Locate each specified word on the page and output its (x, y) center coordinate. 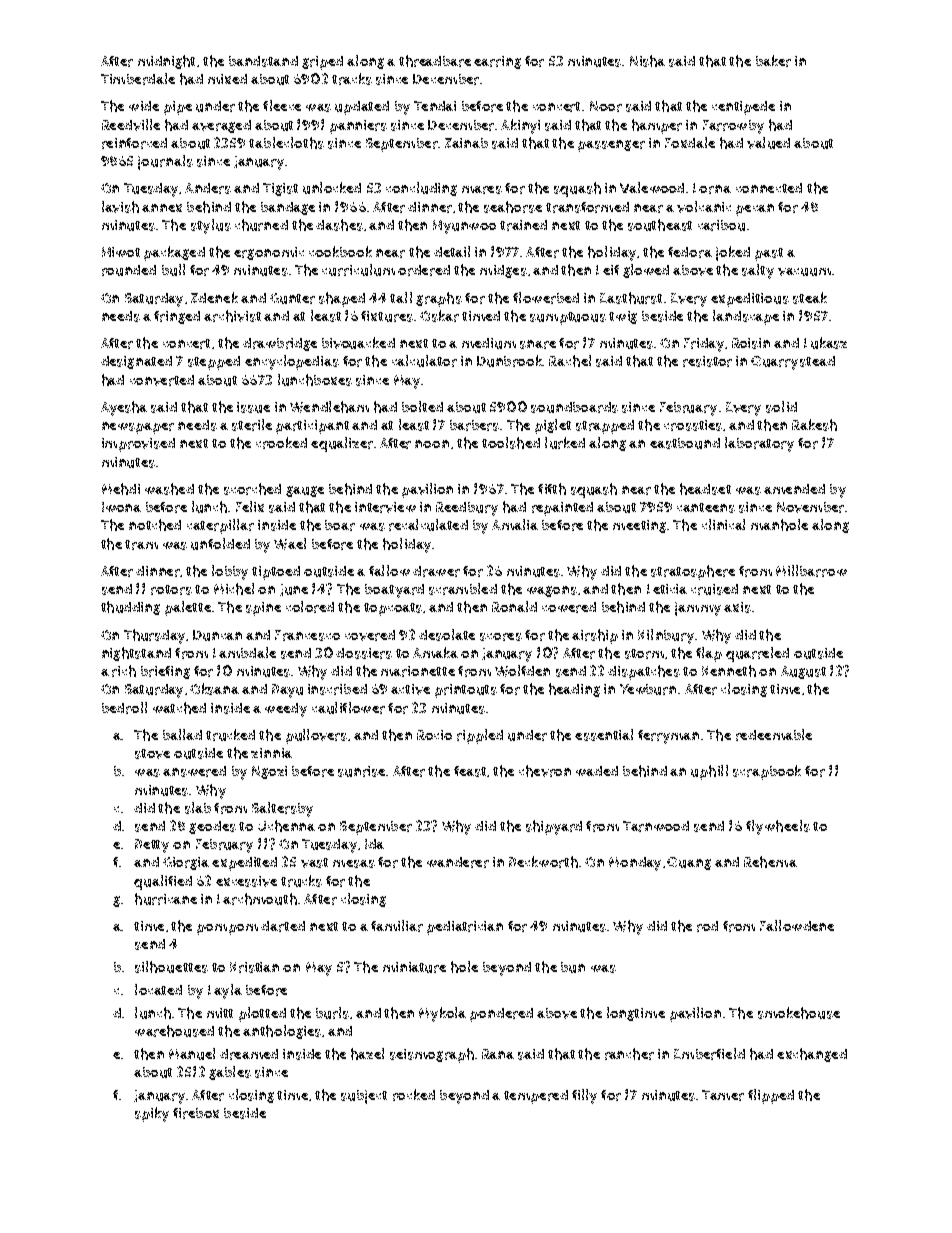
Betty (152, 846)
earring (497, 62)
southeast (660, 225)
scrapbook (767, 772)
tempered (536, 1097)
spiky (152, 1114)
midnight (166, 62)
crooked (281, 443)
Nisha (647, 61)
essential (604, 735)
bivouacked (358, 343)
